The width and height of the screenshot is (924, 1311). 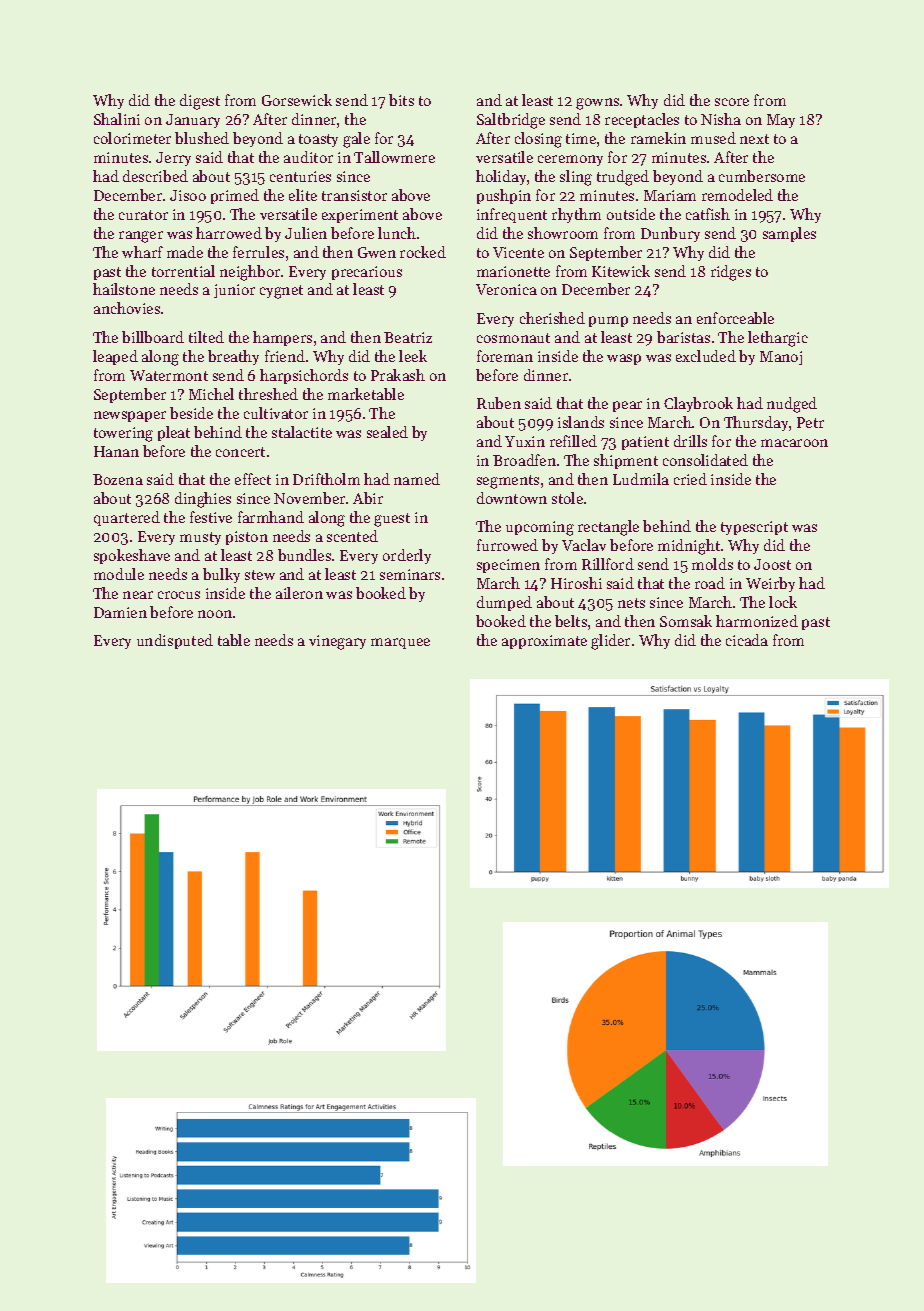 What do you see at coordinates (690, 479) in the screenshot?
I see `cried` at bounding box center [690, 479].
